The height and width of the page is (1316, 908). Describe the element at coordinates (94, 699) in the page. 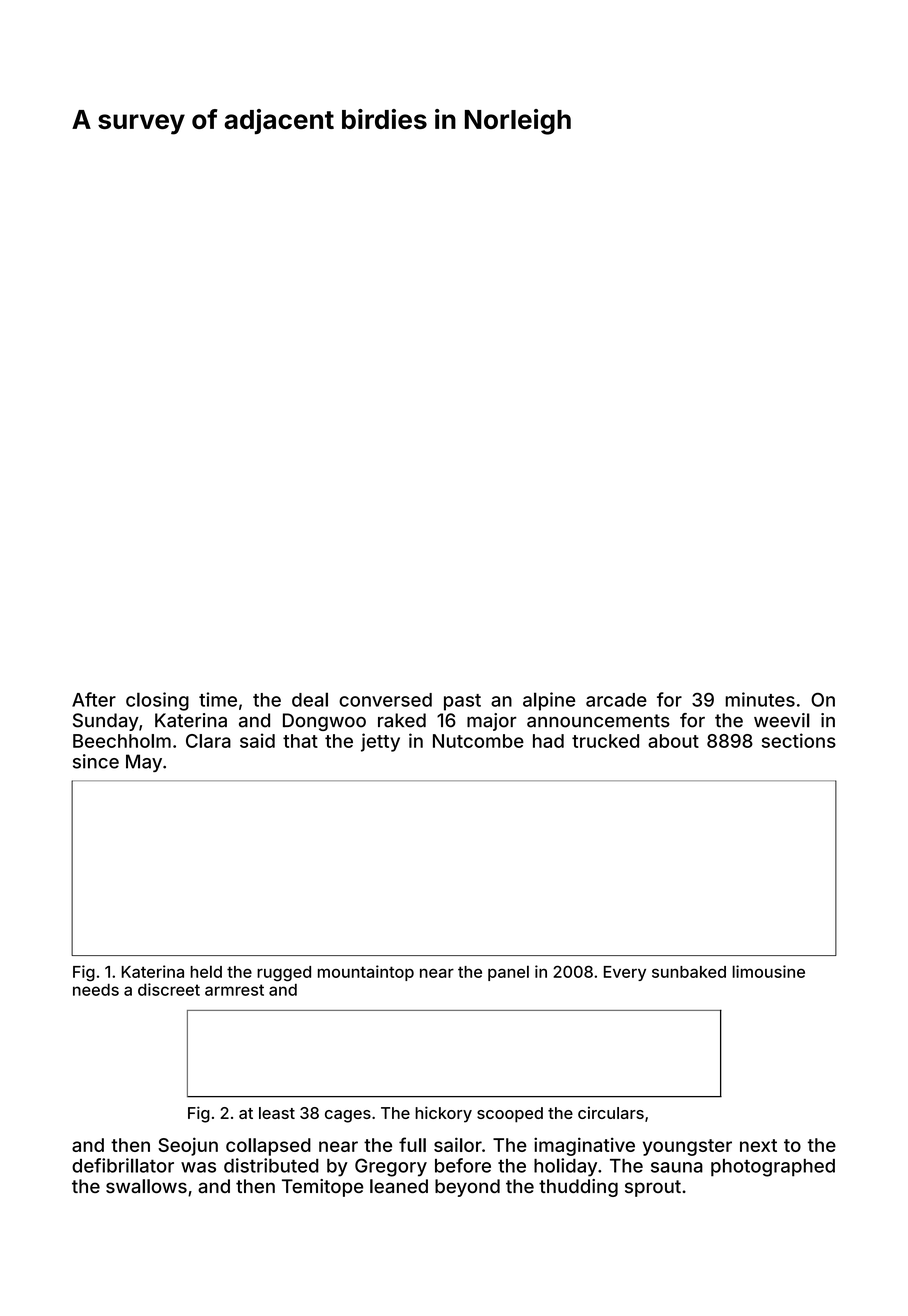

I see `After` at that location.
